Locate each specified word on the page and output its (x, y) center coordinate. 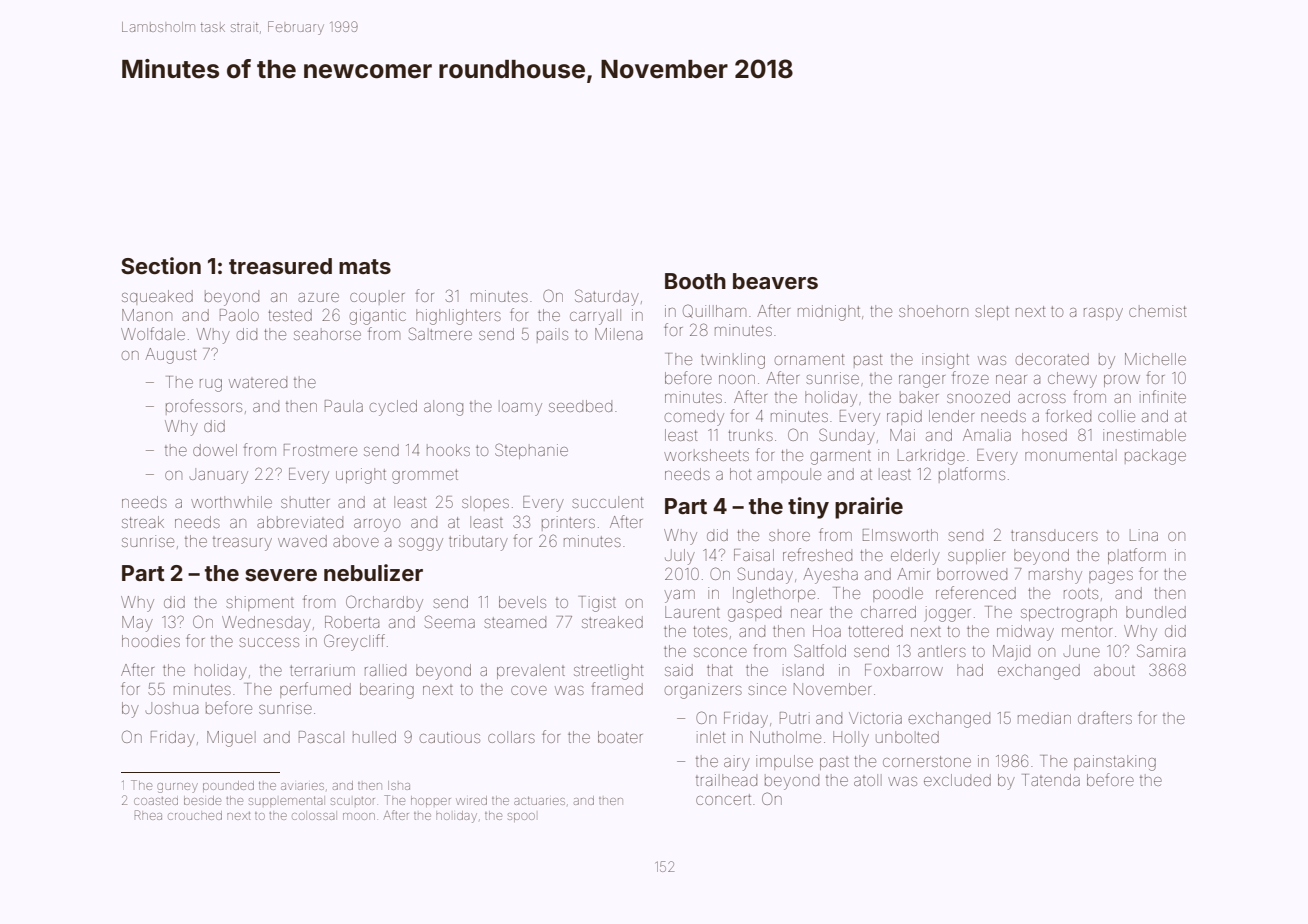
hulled (374, 737)
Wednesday (266, 624)
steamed (515, 622)
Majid (1011, 653)
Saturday (607, 297)
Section (161, 265)
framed (617, 688)
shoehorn (933, 311)
